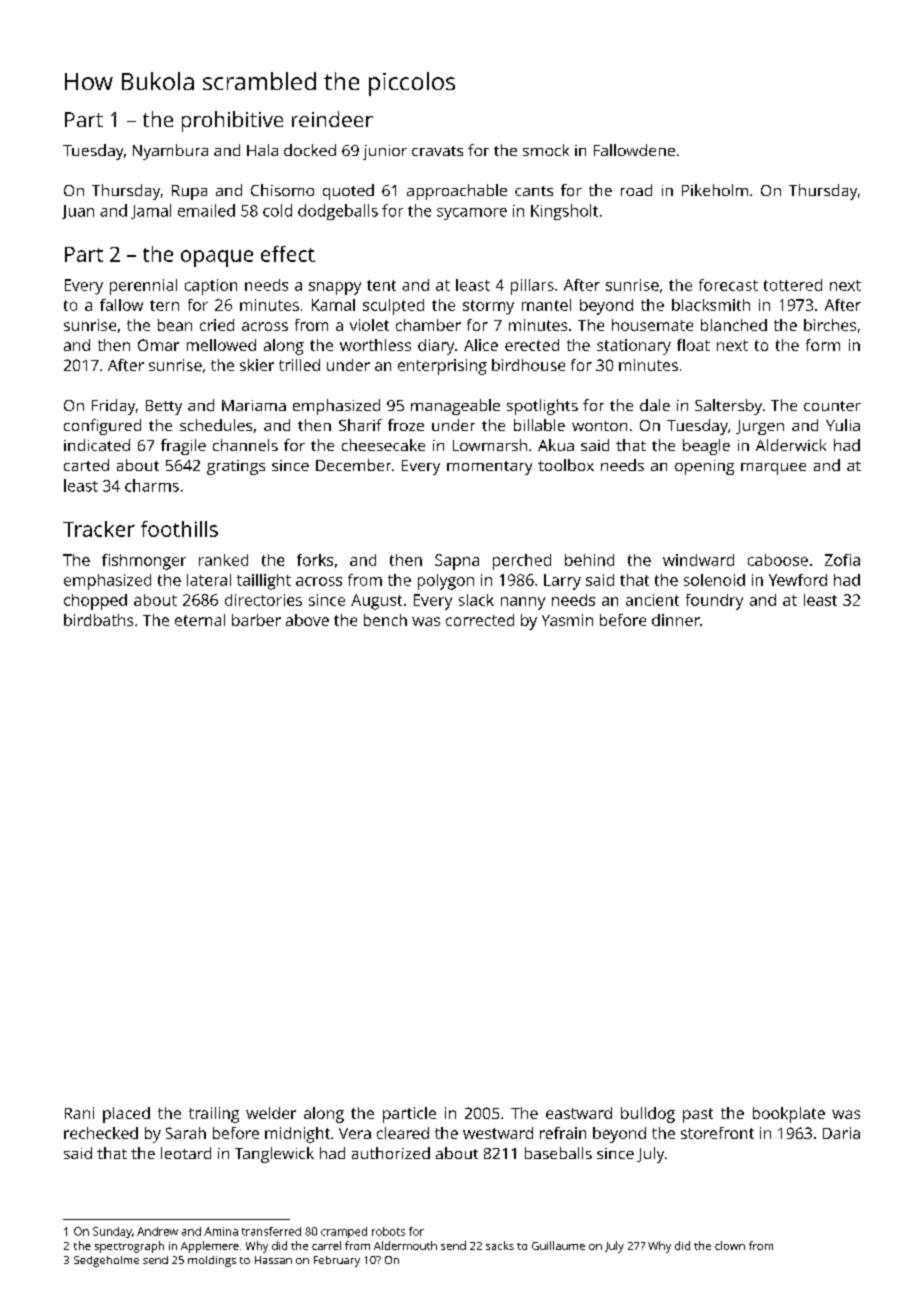 The image size is (924, 1308). Describe the element at coordinates (793, 285) in the image. I see `tottered` at that location.
